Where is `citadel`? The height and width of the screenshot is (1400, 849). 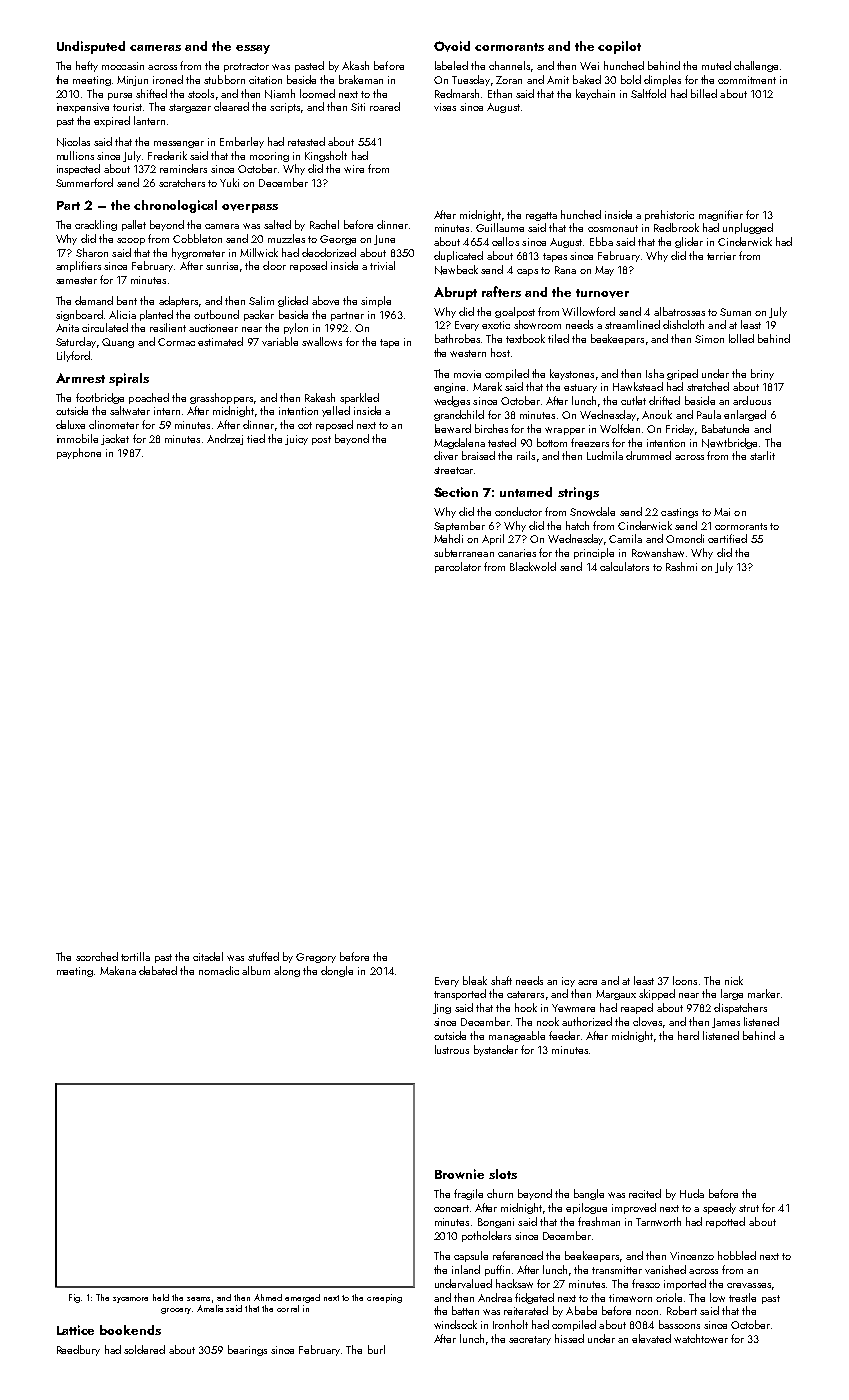 citadel is located at coordinates (208, 956).
